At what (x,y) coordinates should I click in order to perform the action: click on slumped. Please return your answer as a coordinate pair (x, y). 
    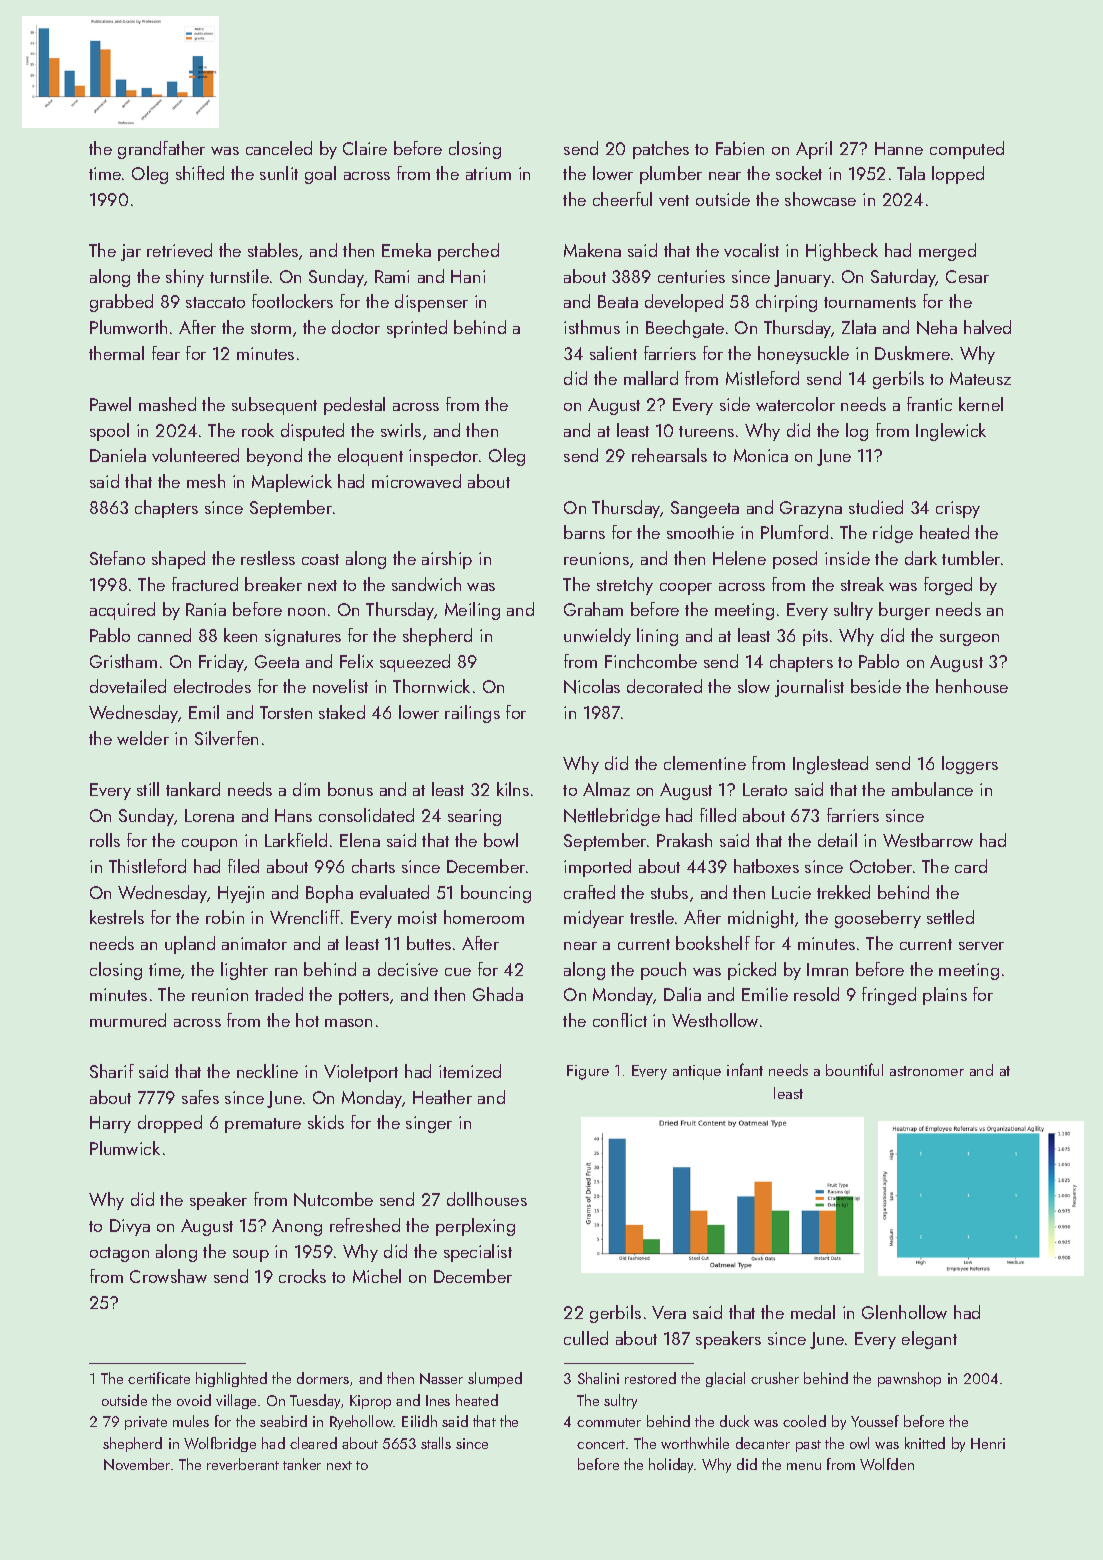
    Looking at the image, I should click on (495, 1379).
